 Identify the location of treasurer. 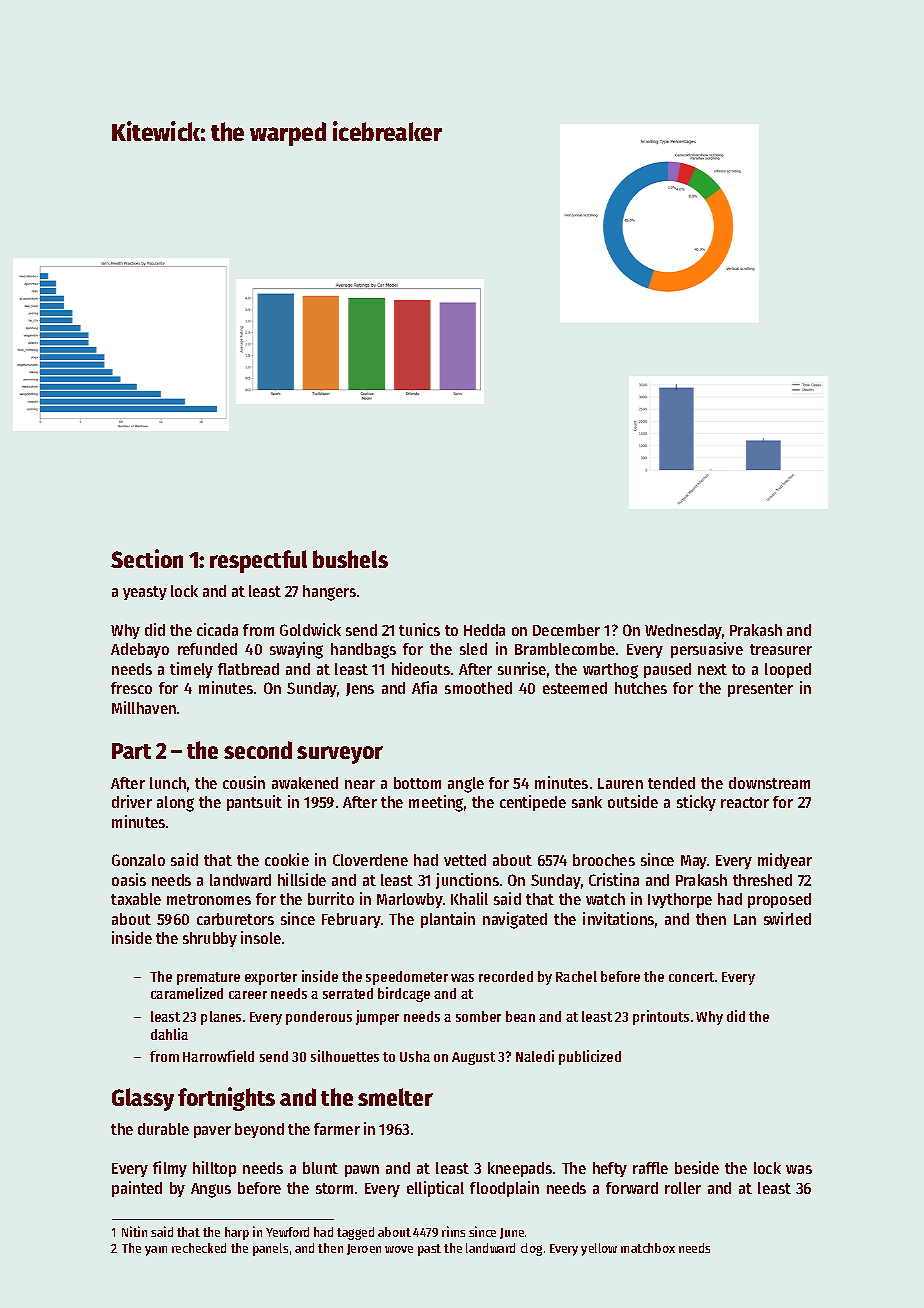
(781, 649).
